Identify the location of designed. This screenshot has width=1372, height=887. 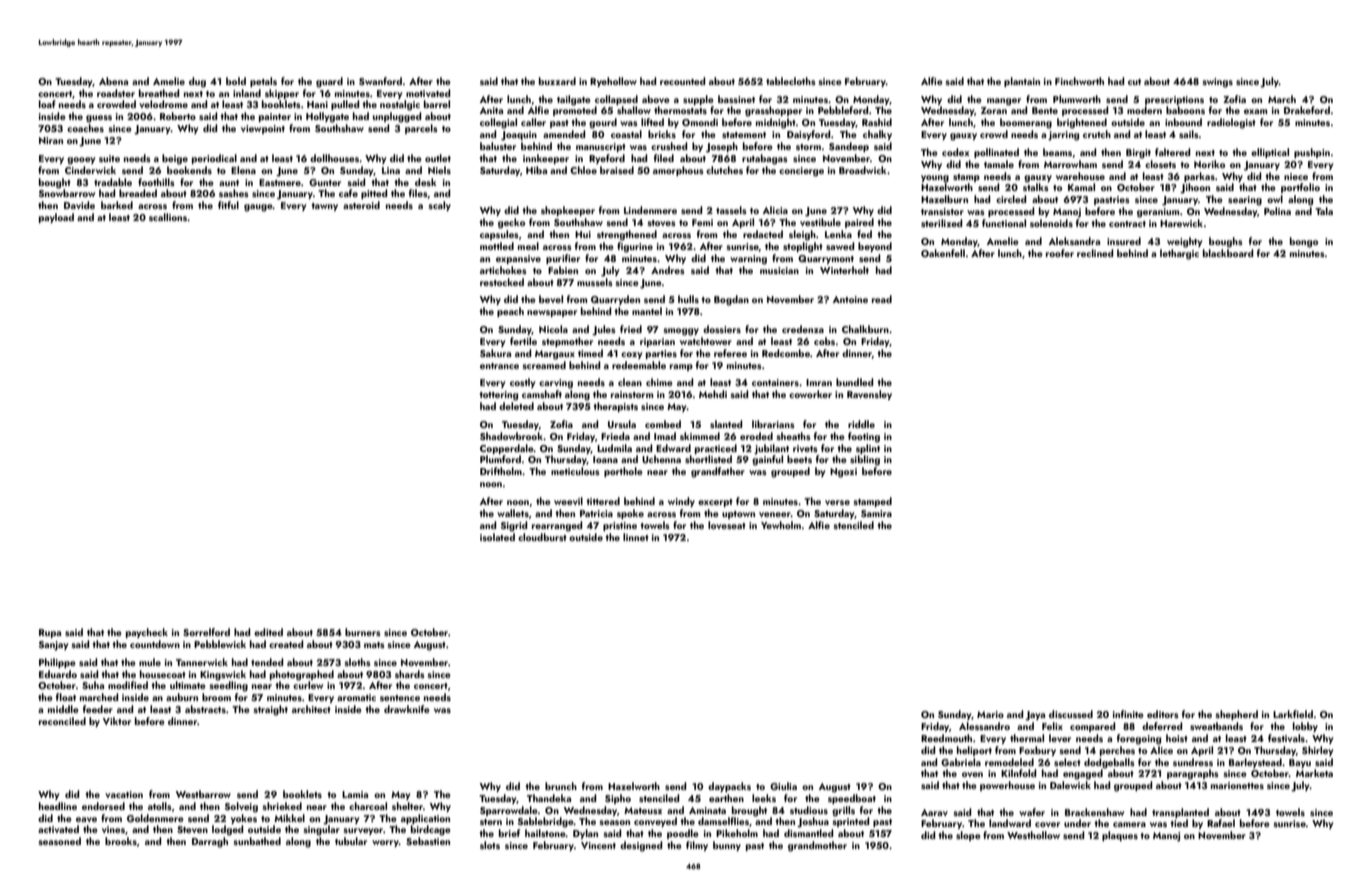
(641, 846).
